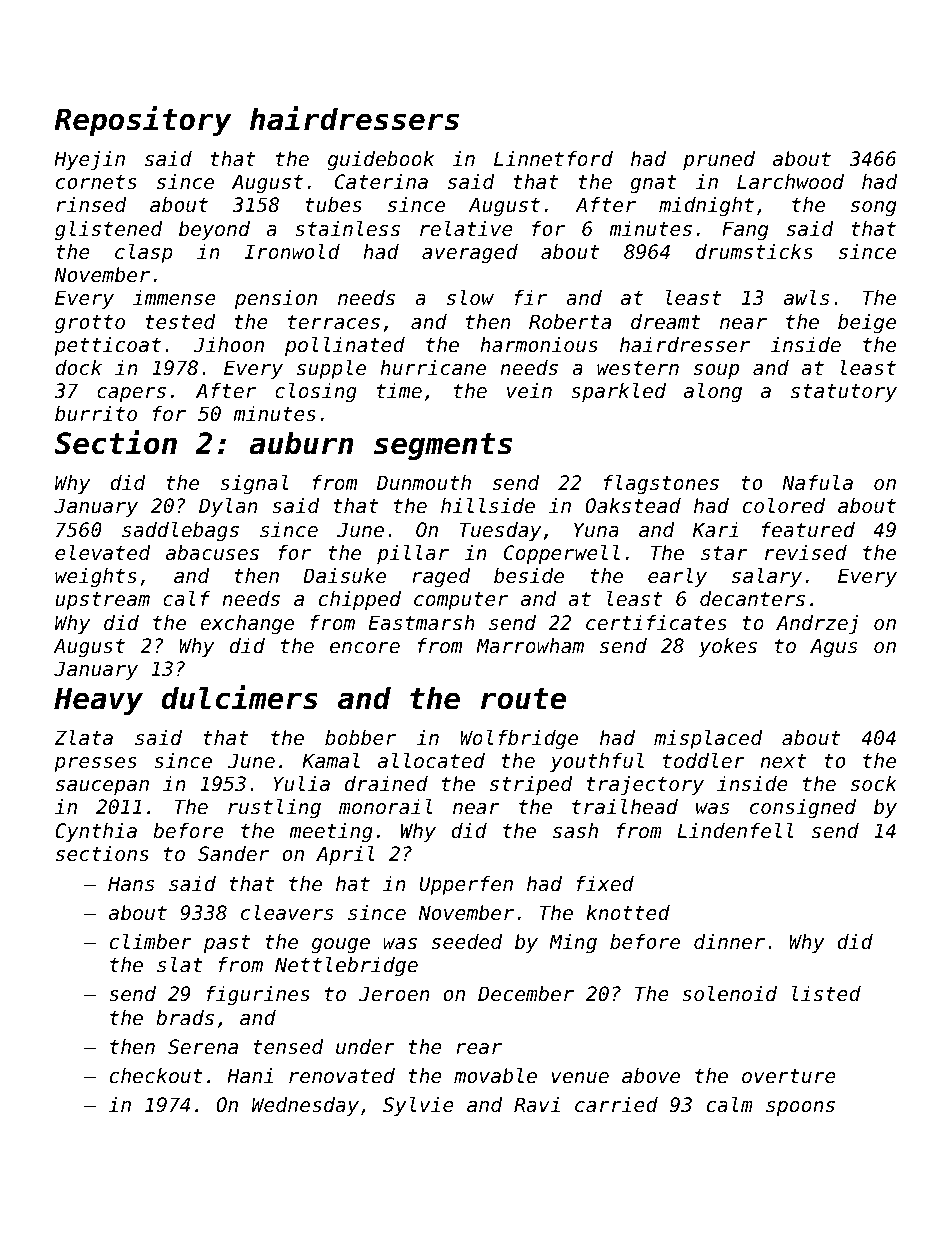 The width and height of the document is (952, 1233). Describe the element at coordinates (156, 1076) in the document. I see `checkout` at that location.
